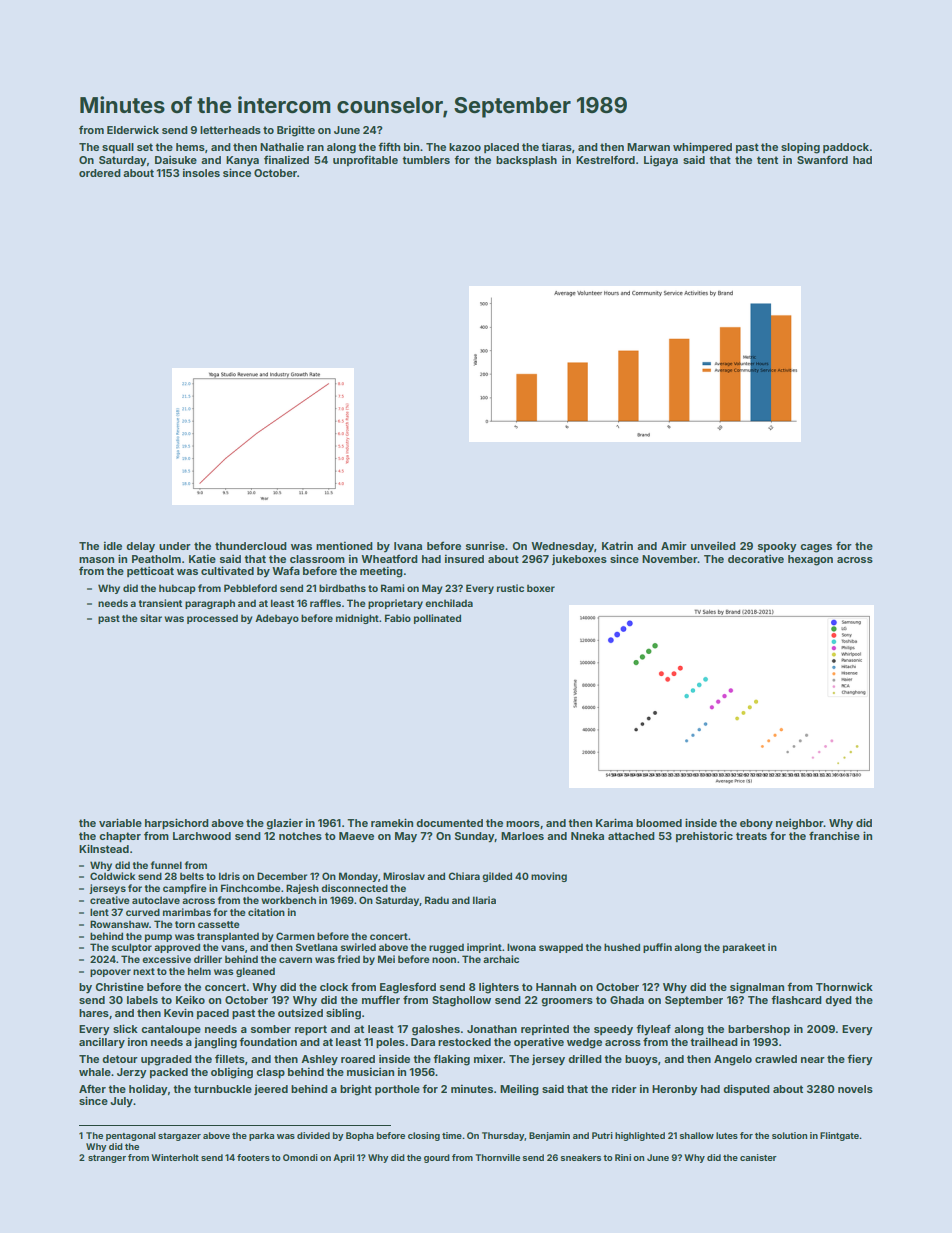 The image size is (952, 1233). What do you see at coordinates (758, 1157) in the screenshot?
I see `canister` at bounding box center [758, 1157].
